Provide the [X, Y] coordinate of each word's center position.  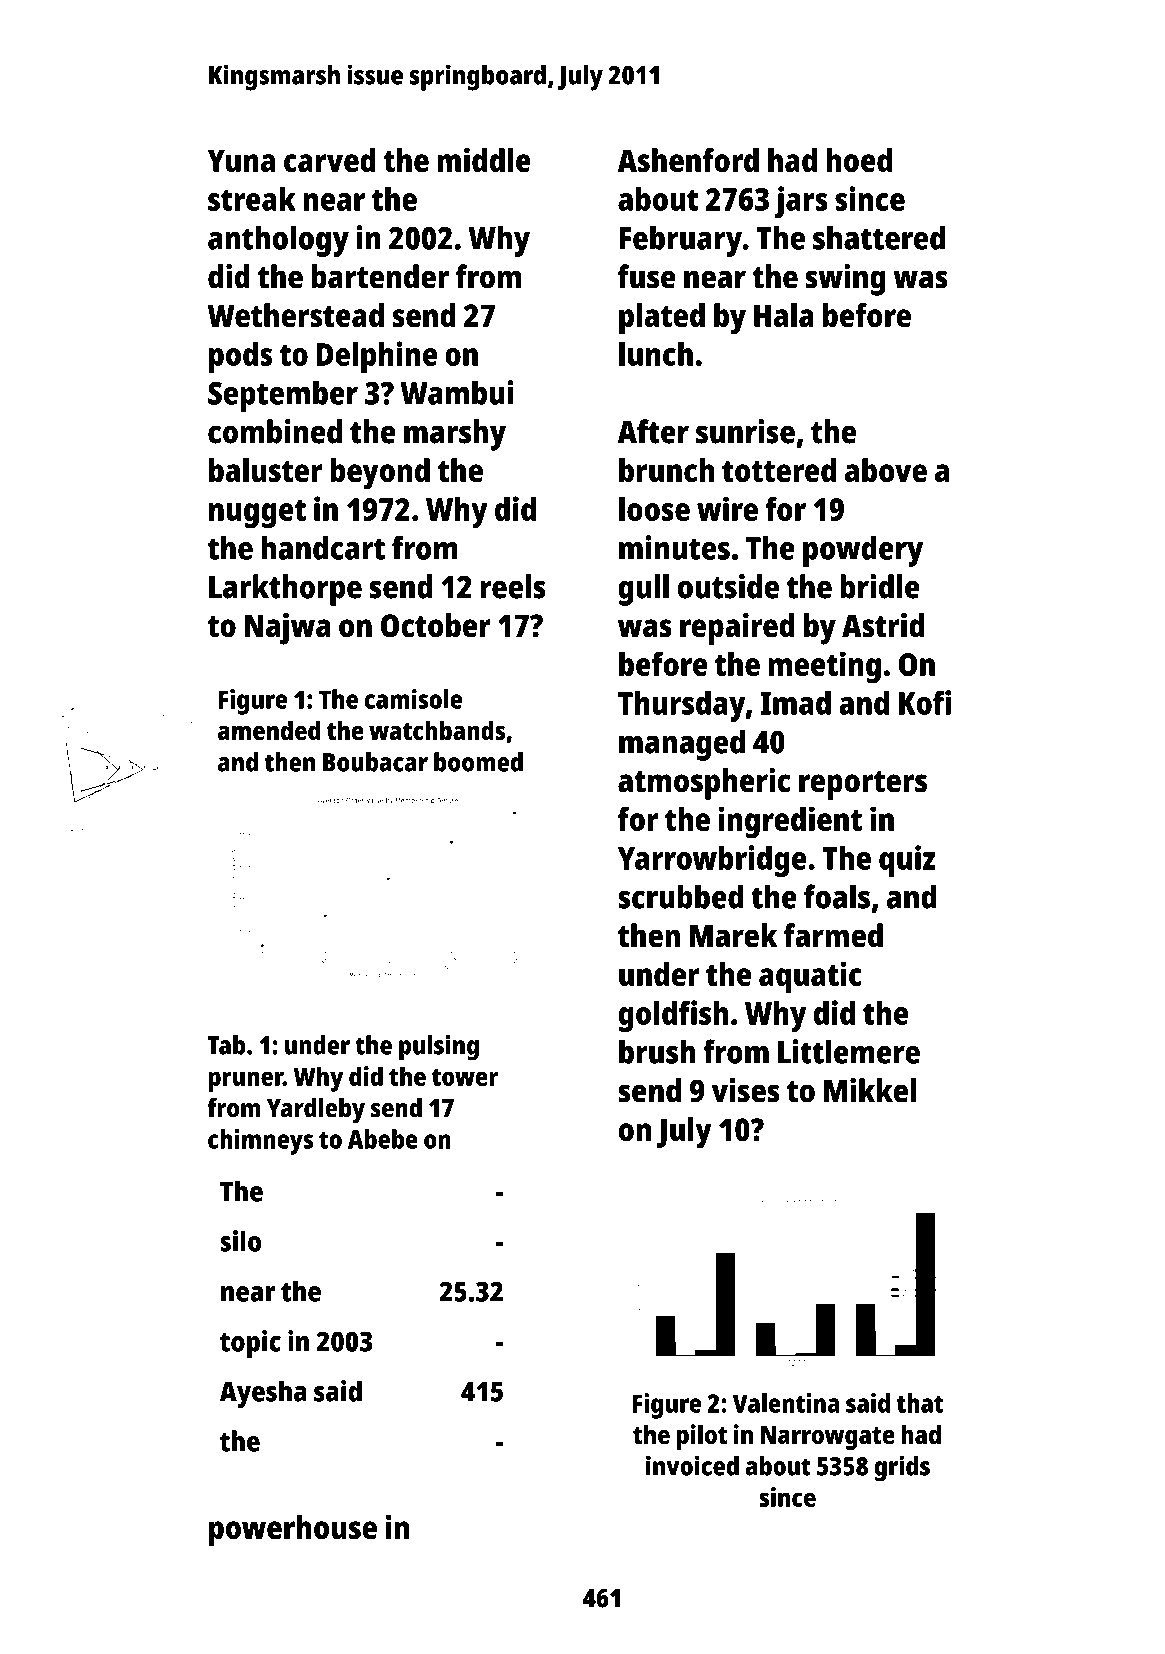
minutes [674, 547]
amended [269, 730]
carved [330, 160]
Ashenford [688, 160]
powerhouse [293, 1531]
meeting [824, 667]
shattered [879, 237]
